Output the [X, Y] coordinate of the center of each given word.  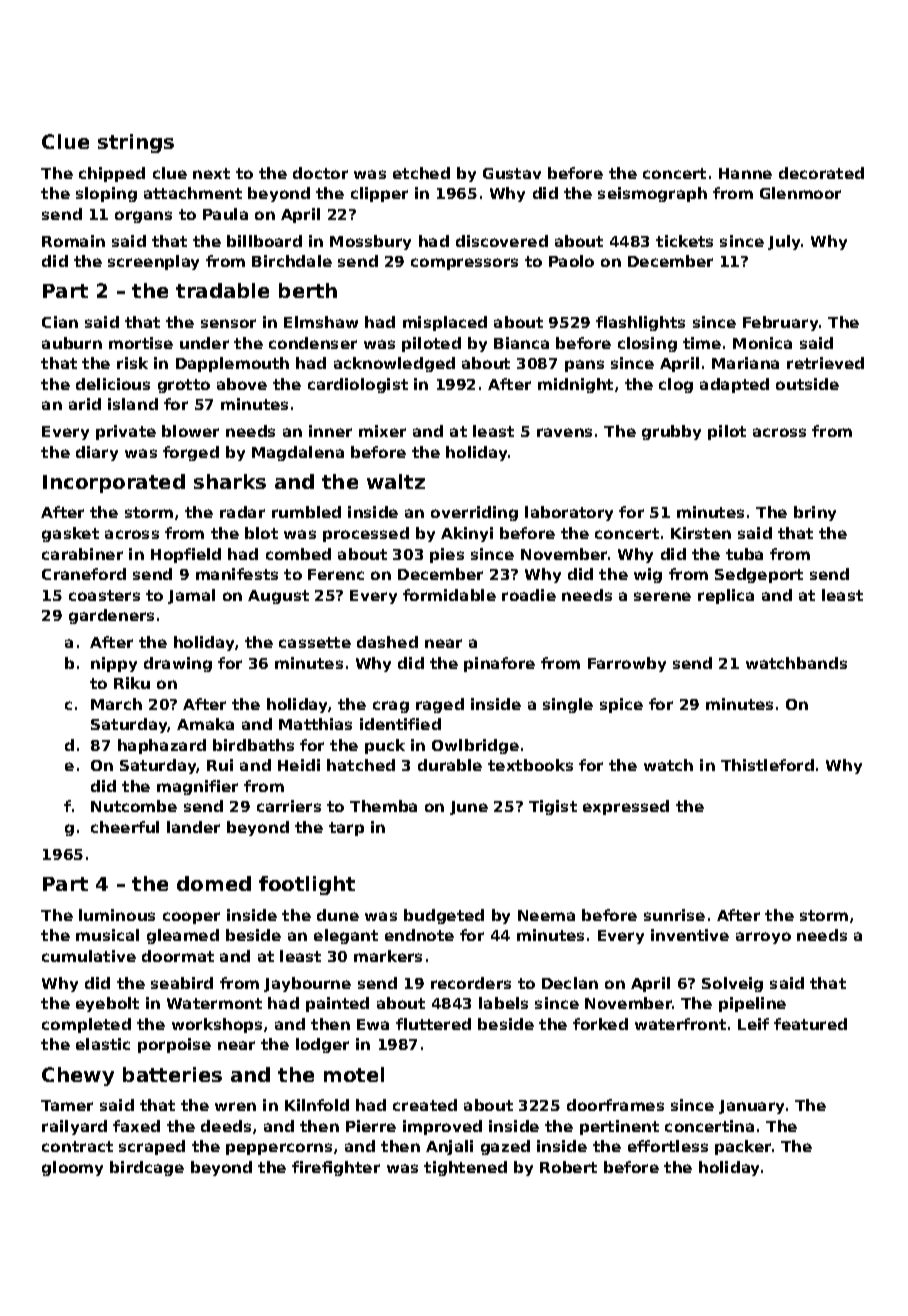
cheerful [125, 827]
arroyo [763, 938]
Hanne [745, 173]
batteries [172, 1074]
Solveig [732, 984]
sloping [106, 194]
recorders [471, 983]
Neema [546, 915]
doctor [320, 173]
